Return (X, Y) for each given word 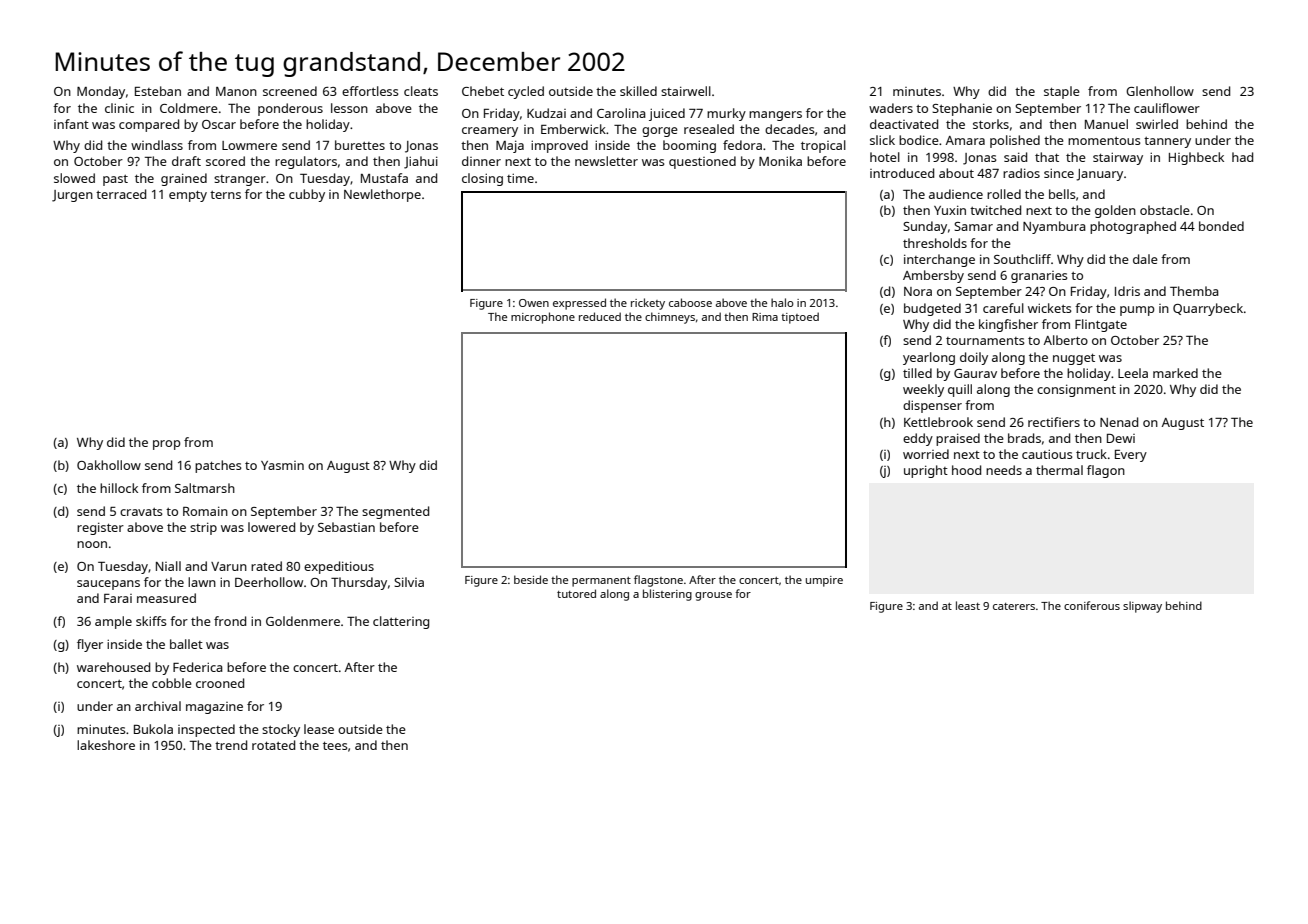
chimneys (670, 318)
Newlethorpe (382, 195)
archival (158, 706)
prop (167, 445)
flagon (1106, 471)
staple (1062, 92)
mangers (775, 116)
